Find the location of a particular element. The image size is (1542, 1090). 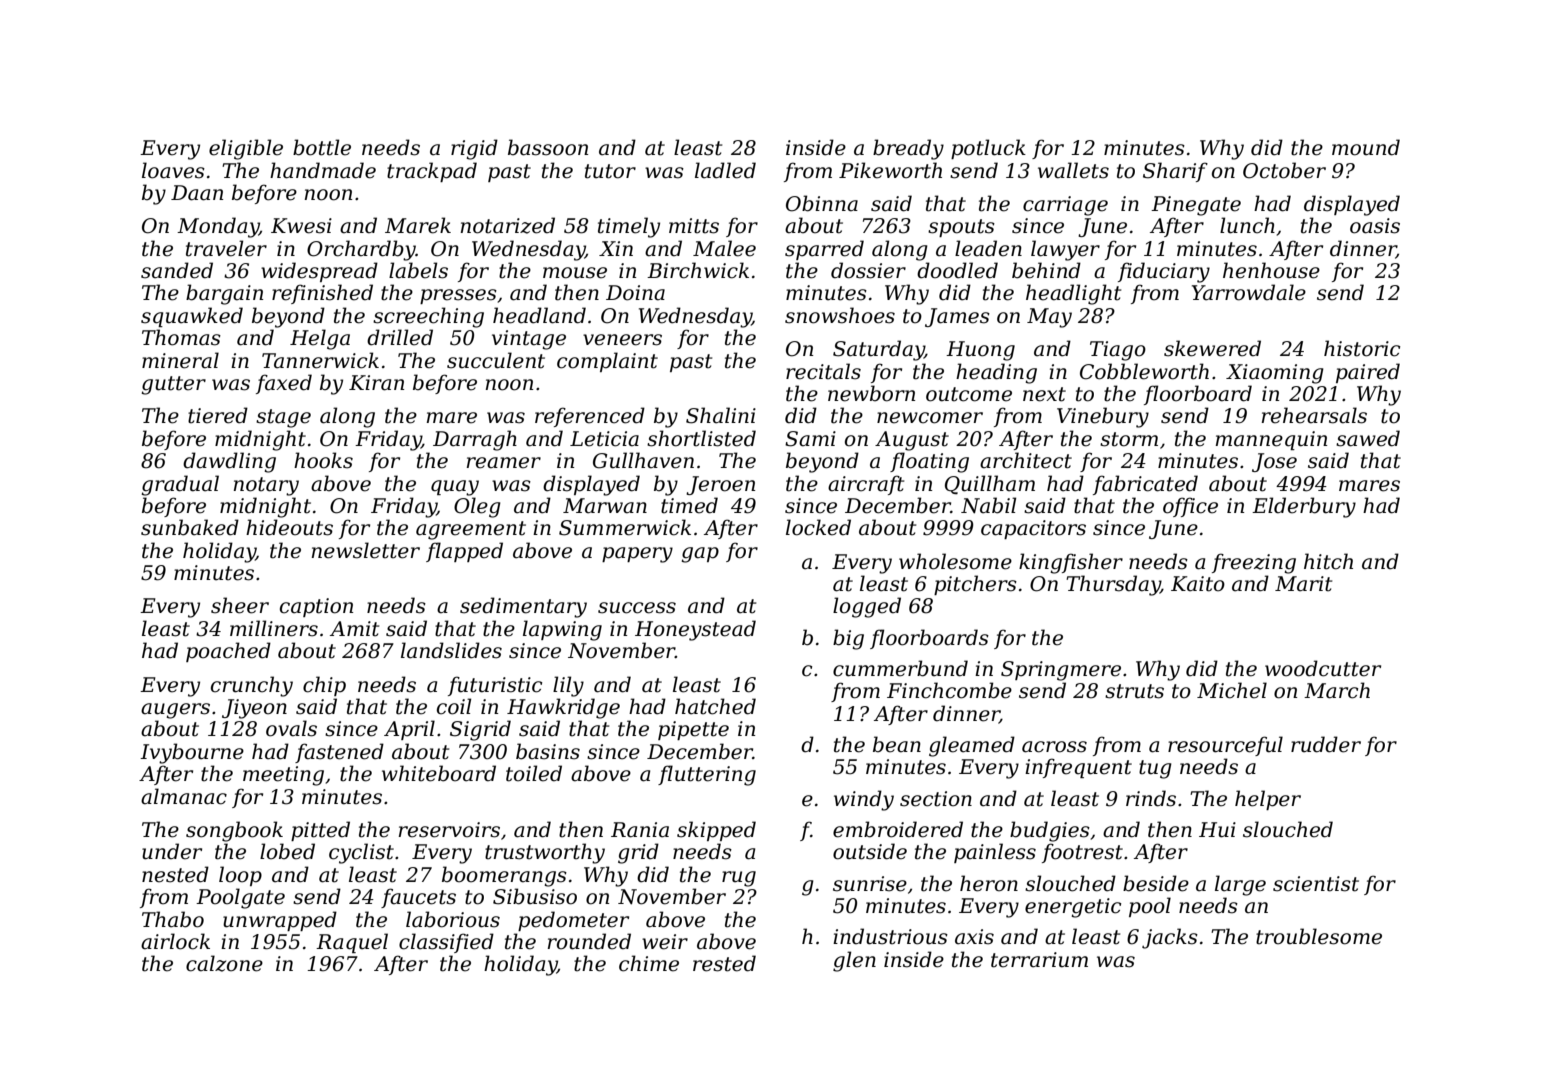

sedimentary is located at coordinates (523, 607).
